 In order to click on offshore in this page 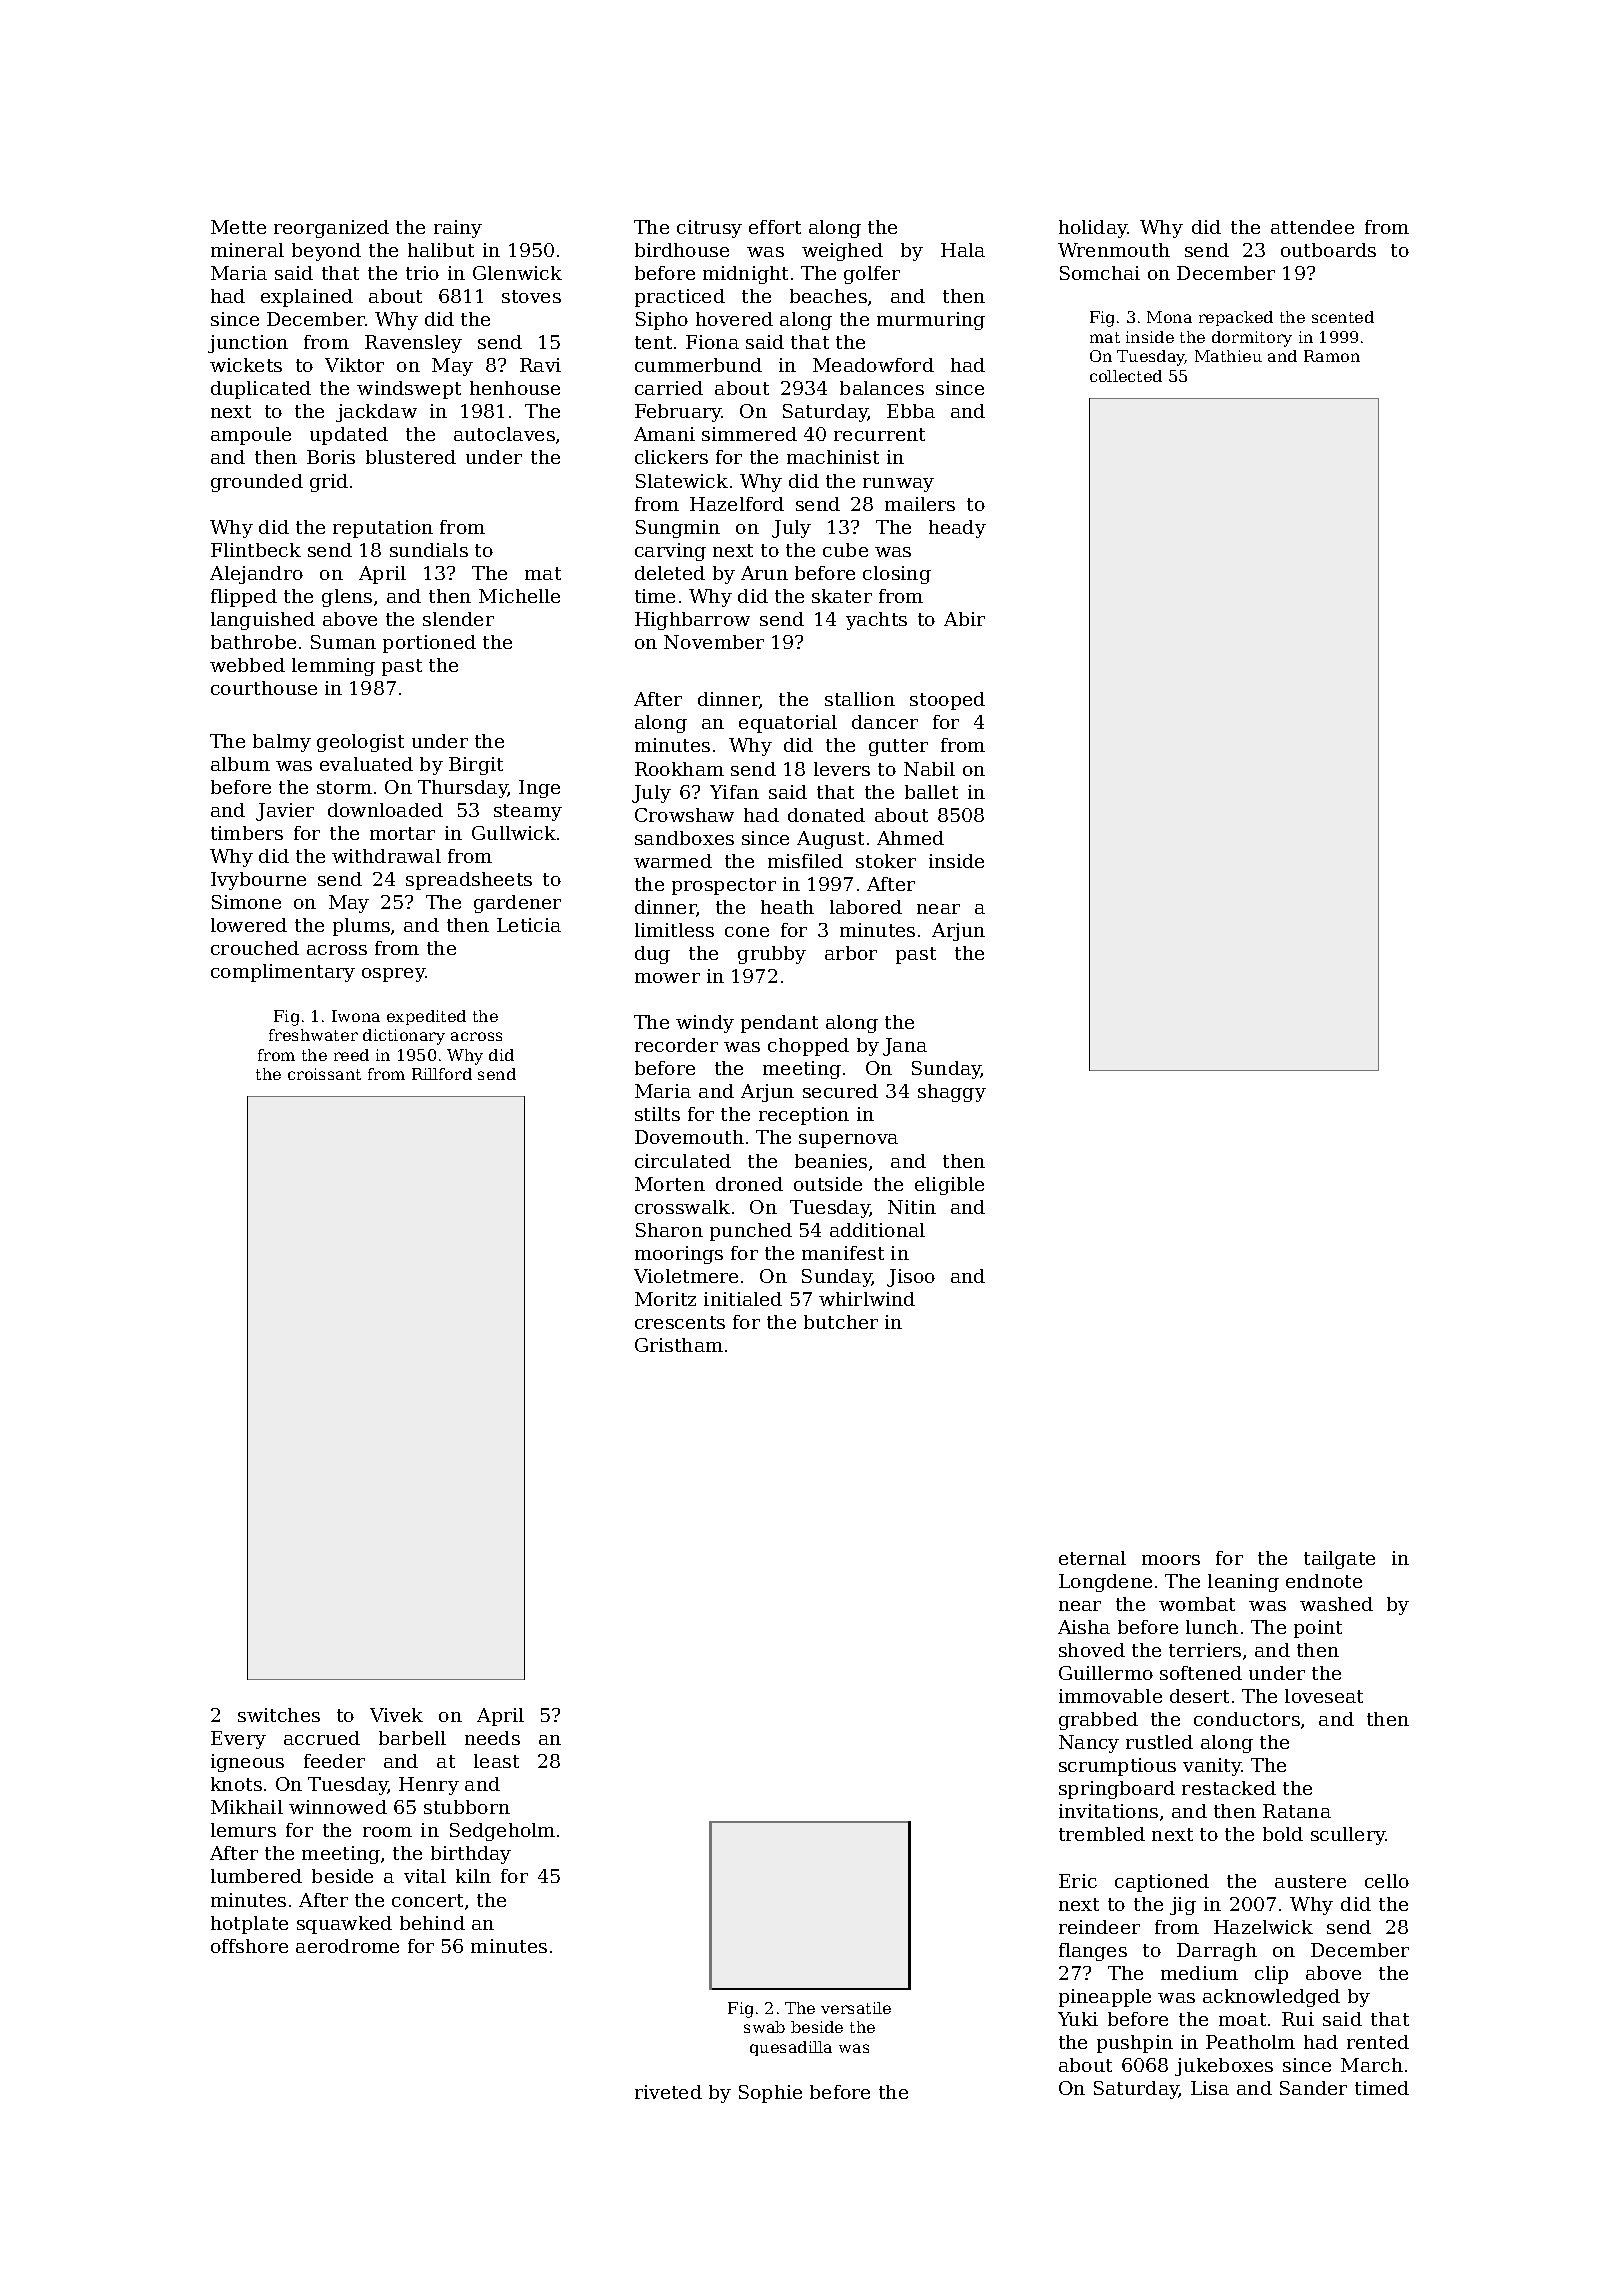, I will do `click(249, 1946)`.
